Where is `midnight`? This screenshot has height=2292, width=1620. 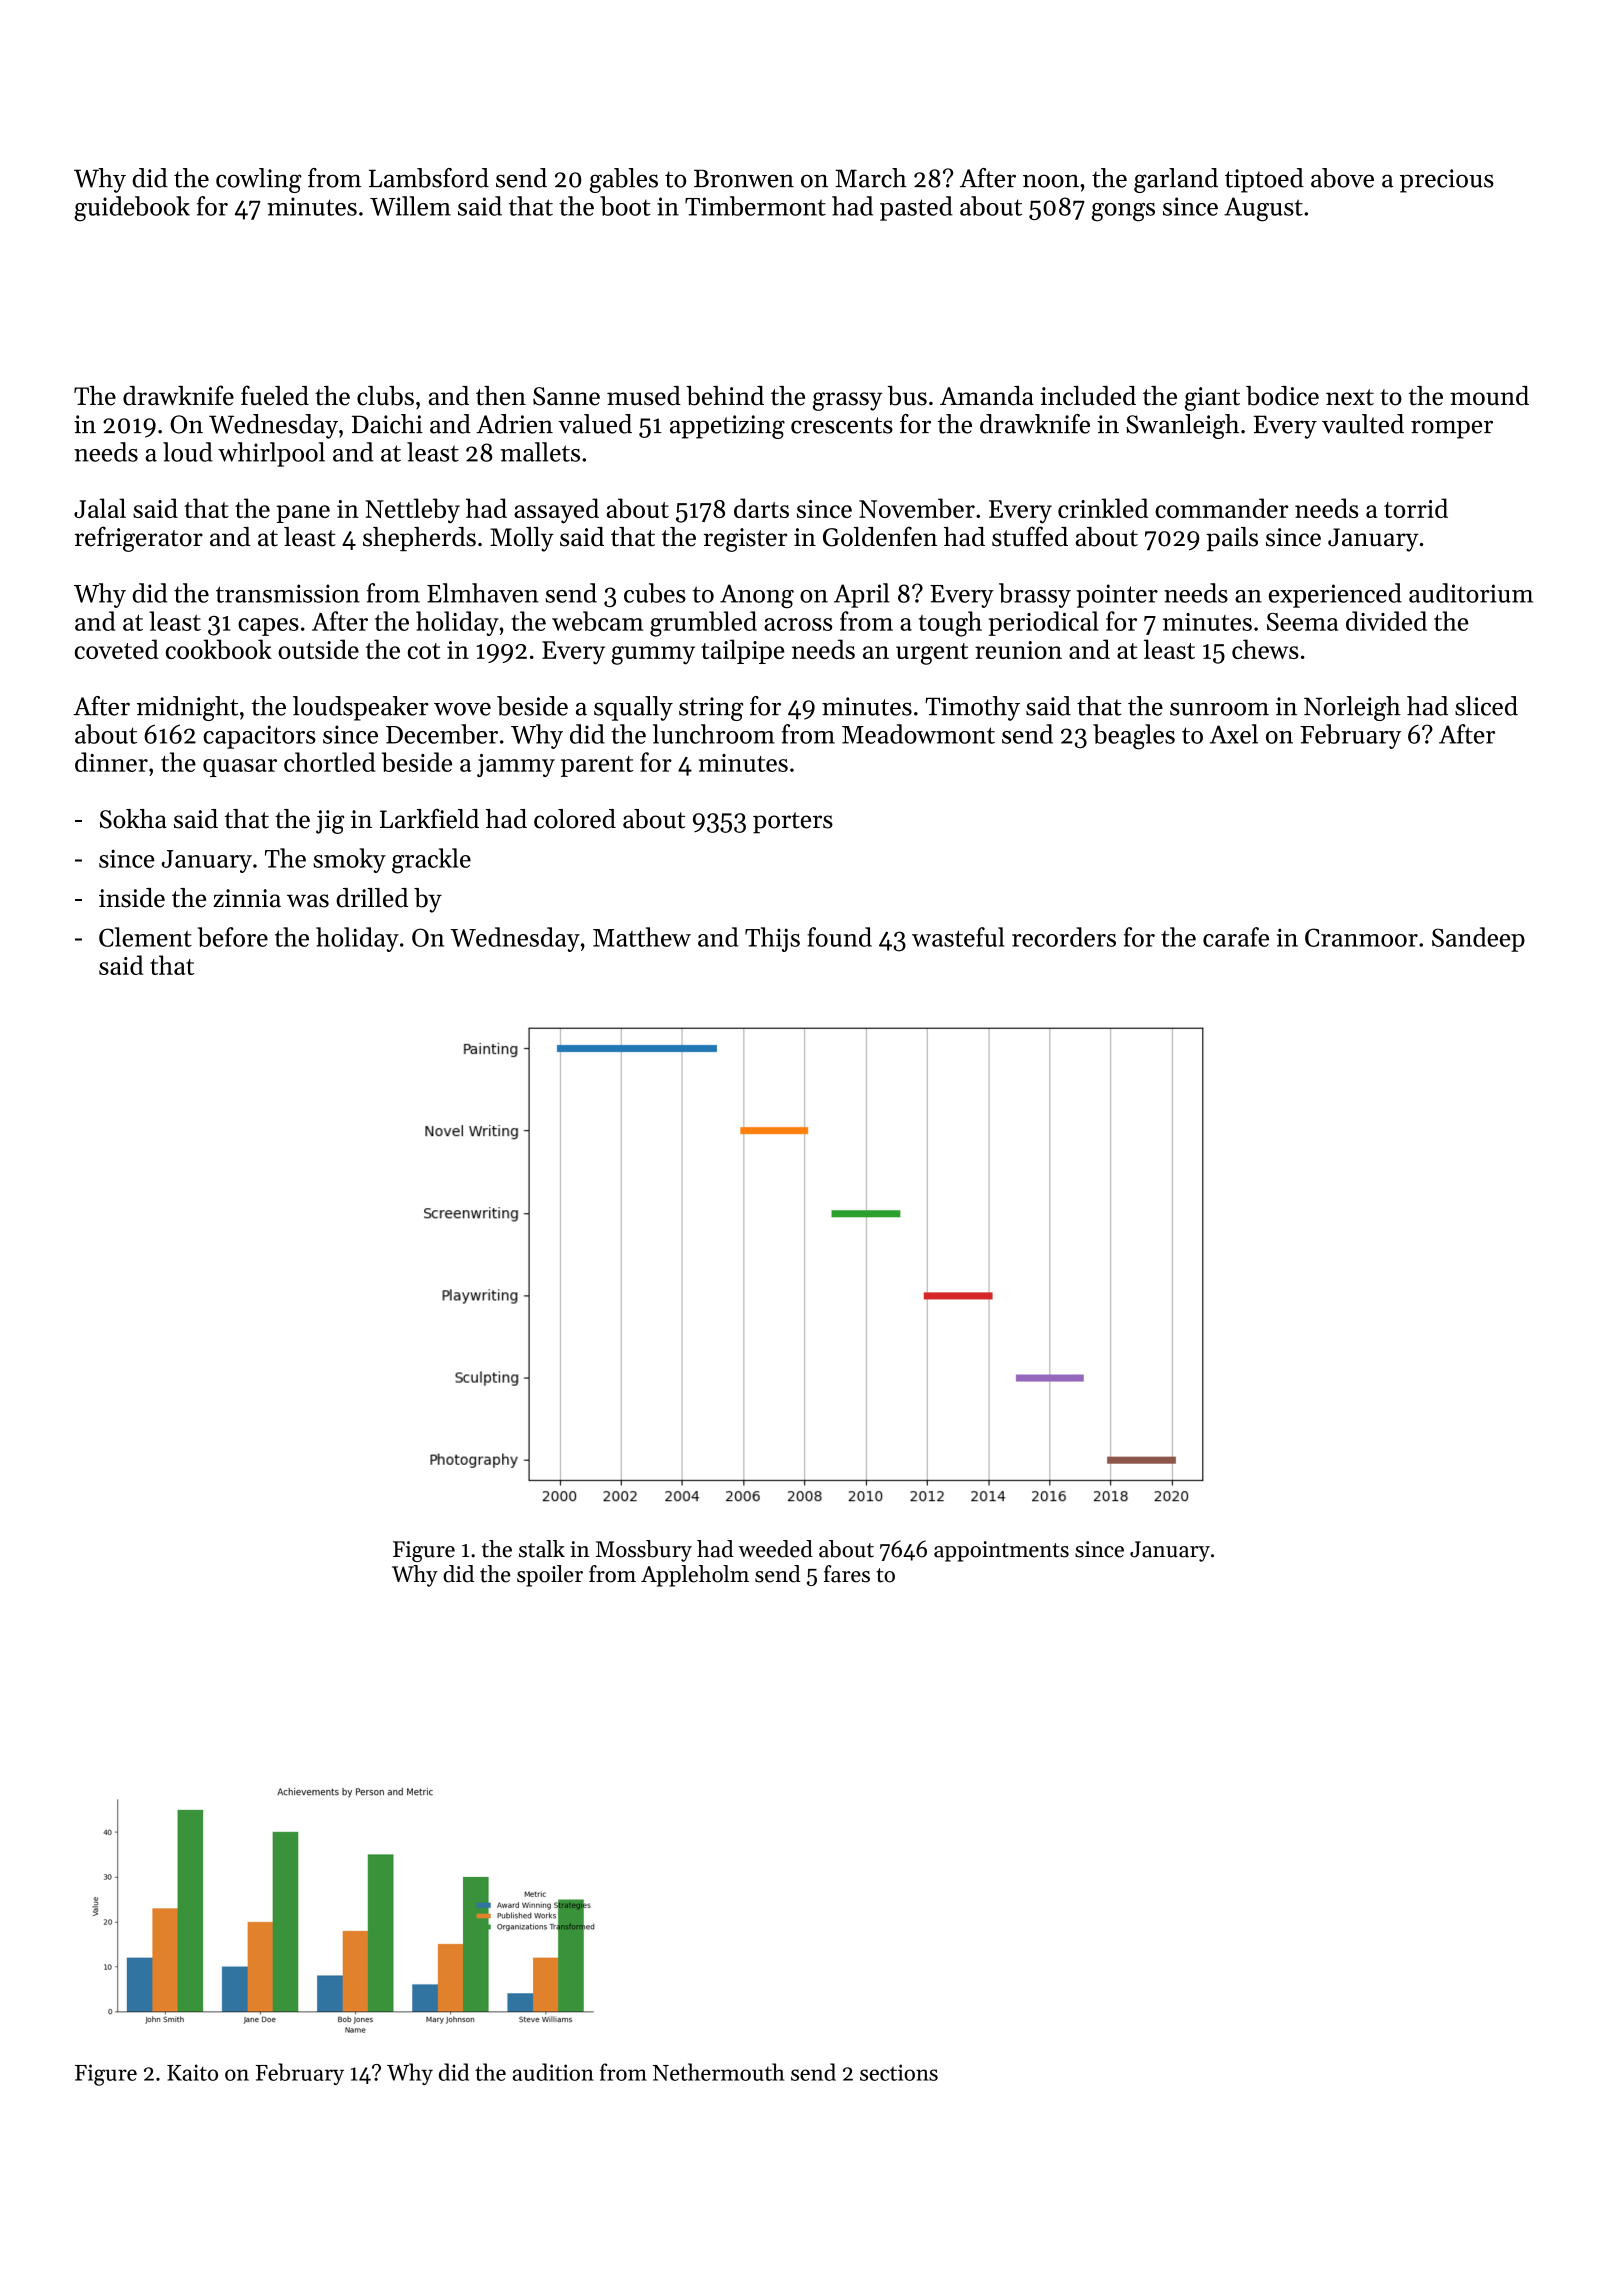
midnight is located at coordinates (187, 708).
